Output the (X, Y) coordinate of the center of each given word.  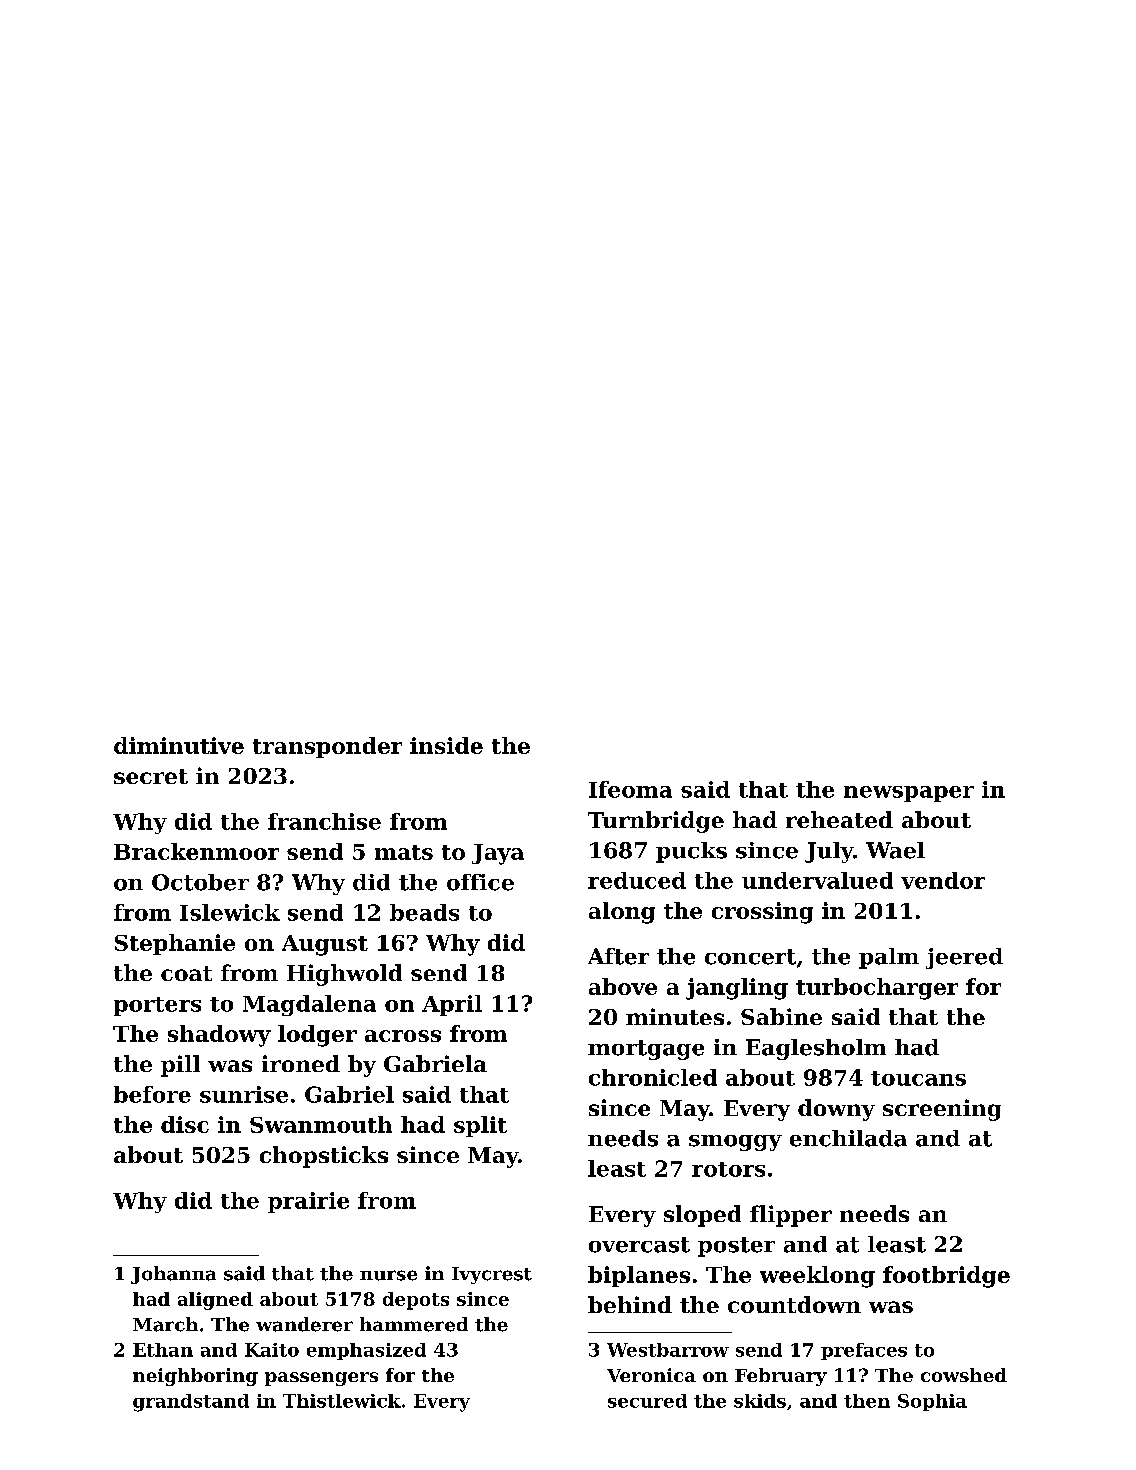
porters (157, 1006)
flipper (791, 1216)
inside (446, 745)
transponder (327, 747)
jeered (964, 958)
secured (647, 1401)
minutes (675, 1016)
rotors (728, 1169)
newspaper (909, 794)
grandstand (191, 1403)
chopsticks (324, 1157)
